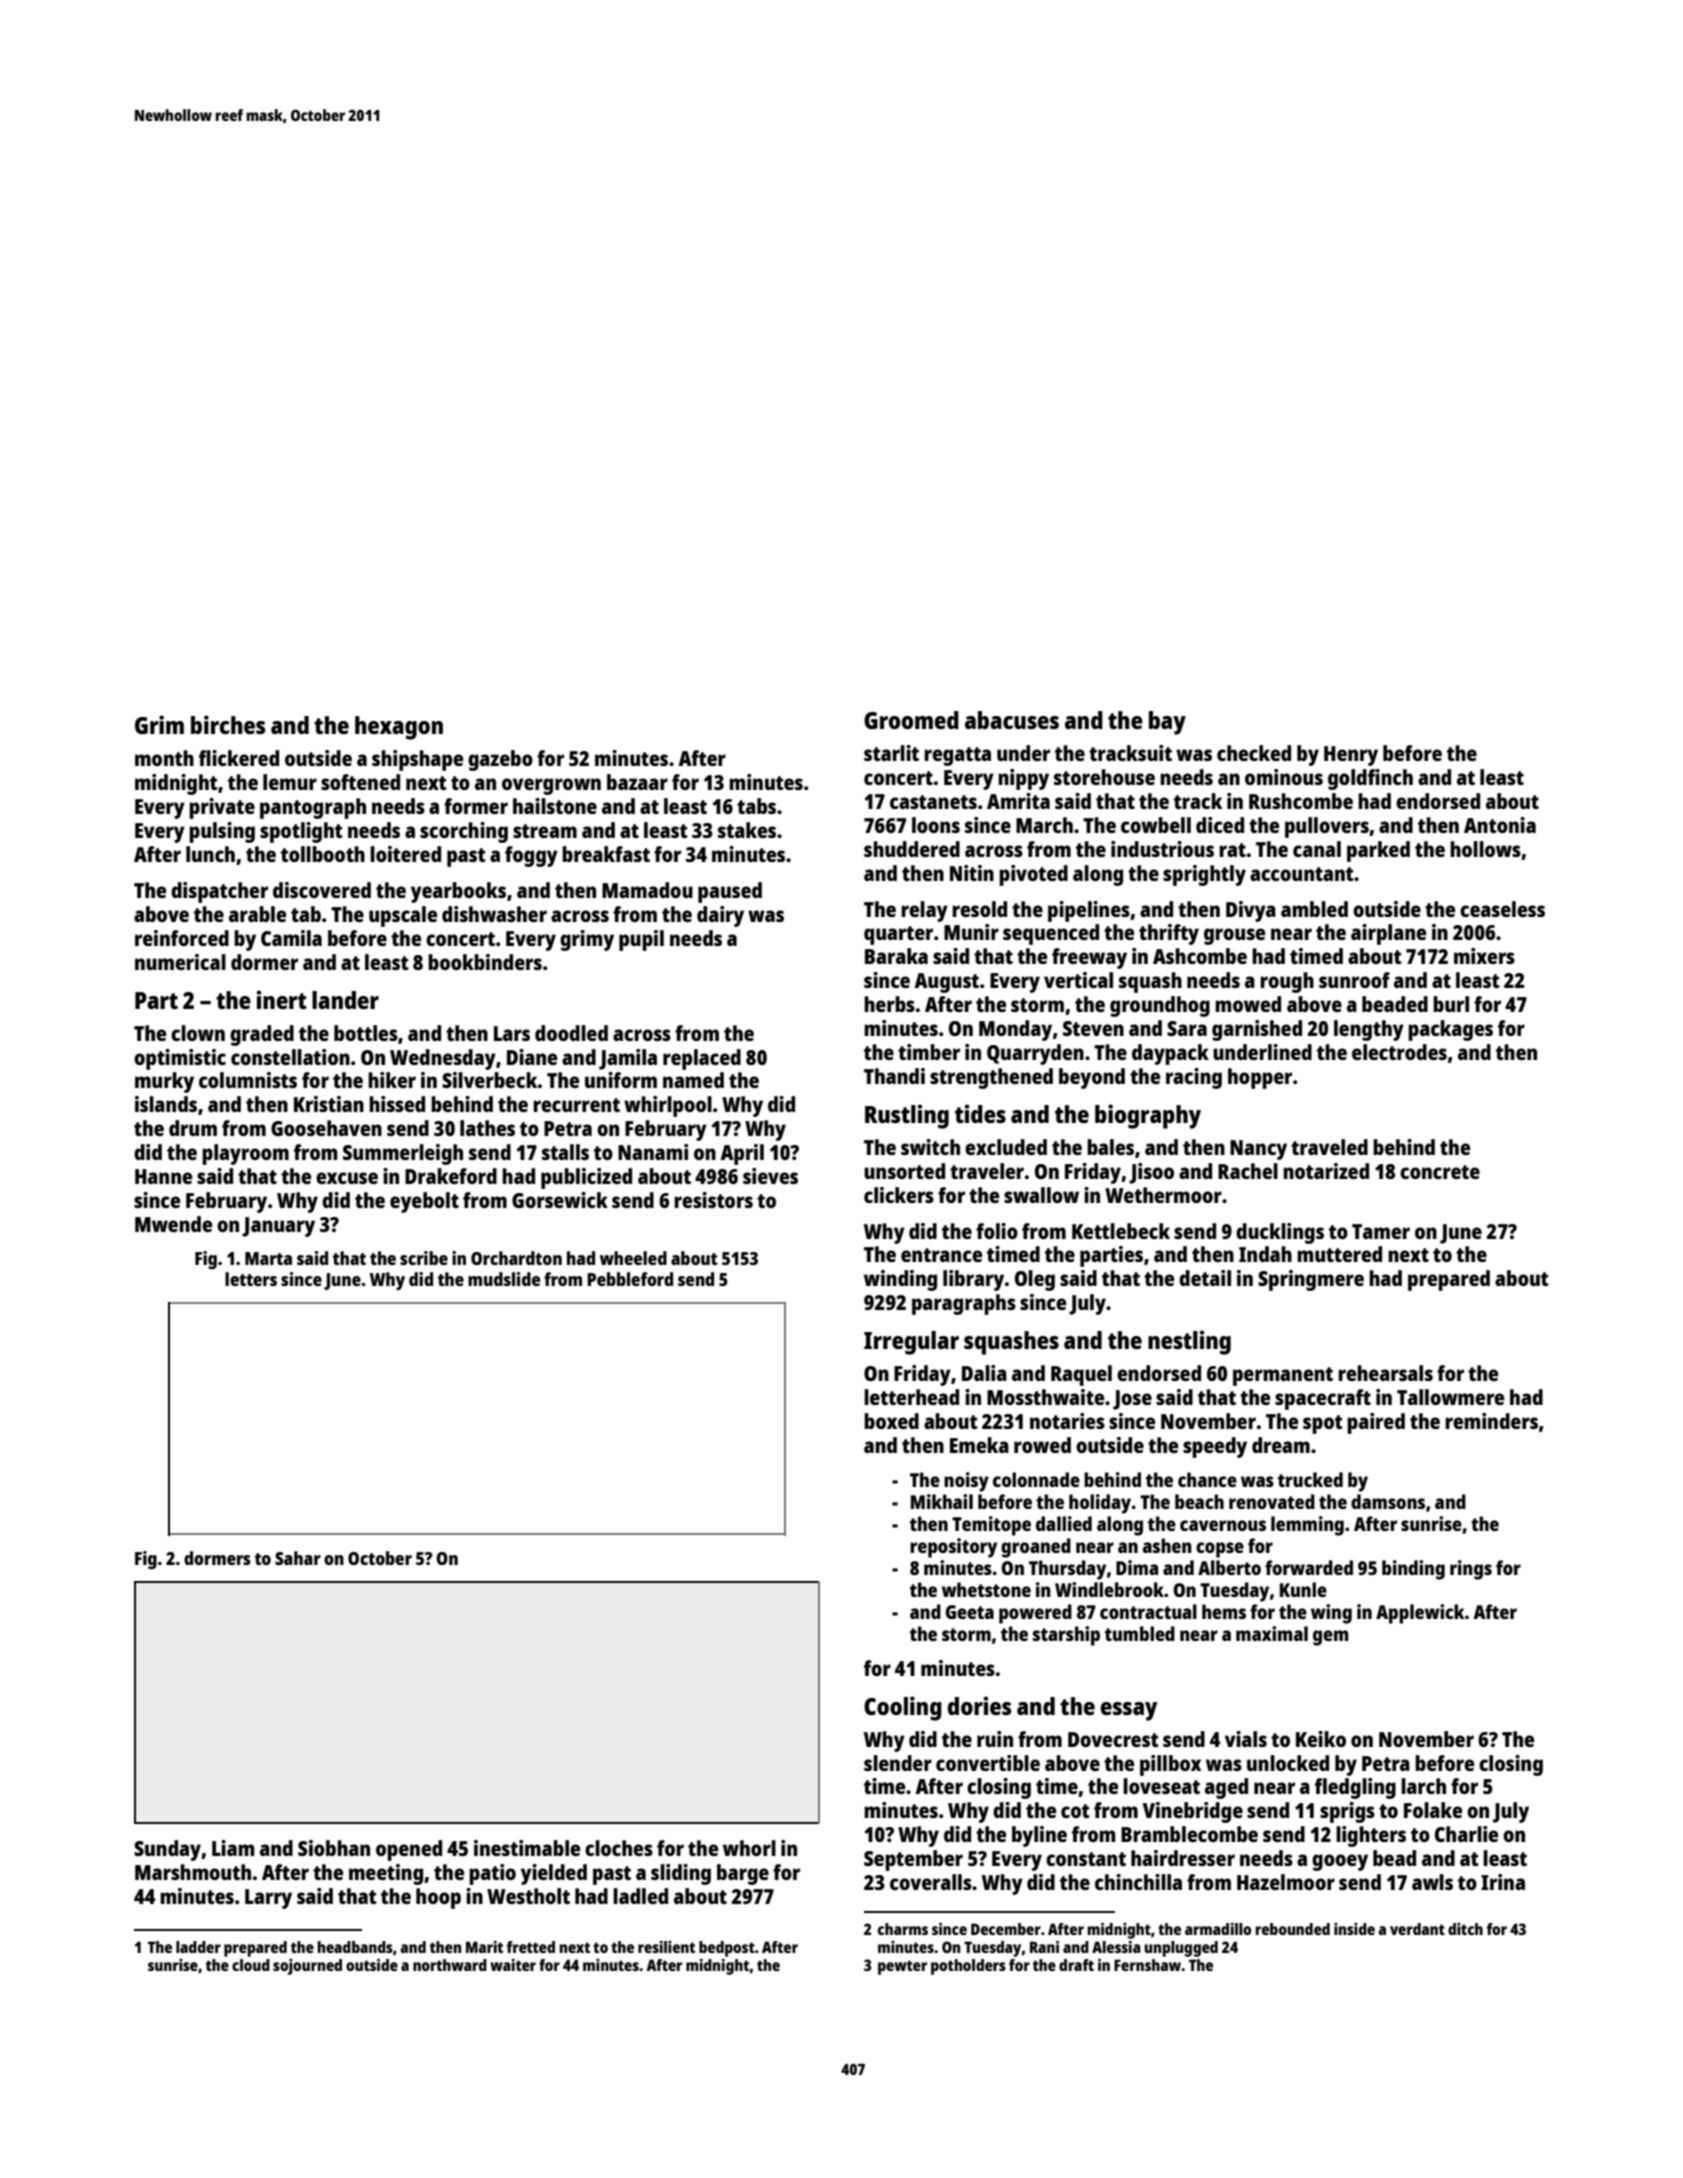 The width and height of the image is (1683, 2178). What do you see at coordinates (986, 1589) in the image?
I see `whetstone` at bounding box center [986, 1589].
